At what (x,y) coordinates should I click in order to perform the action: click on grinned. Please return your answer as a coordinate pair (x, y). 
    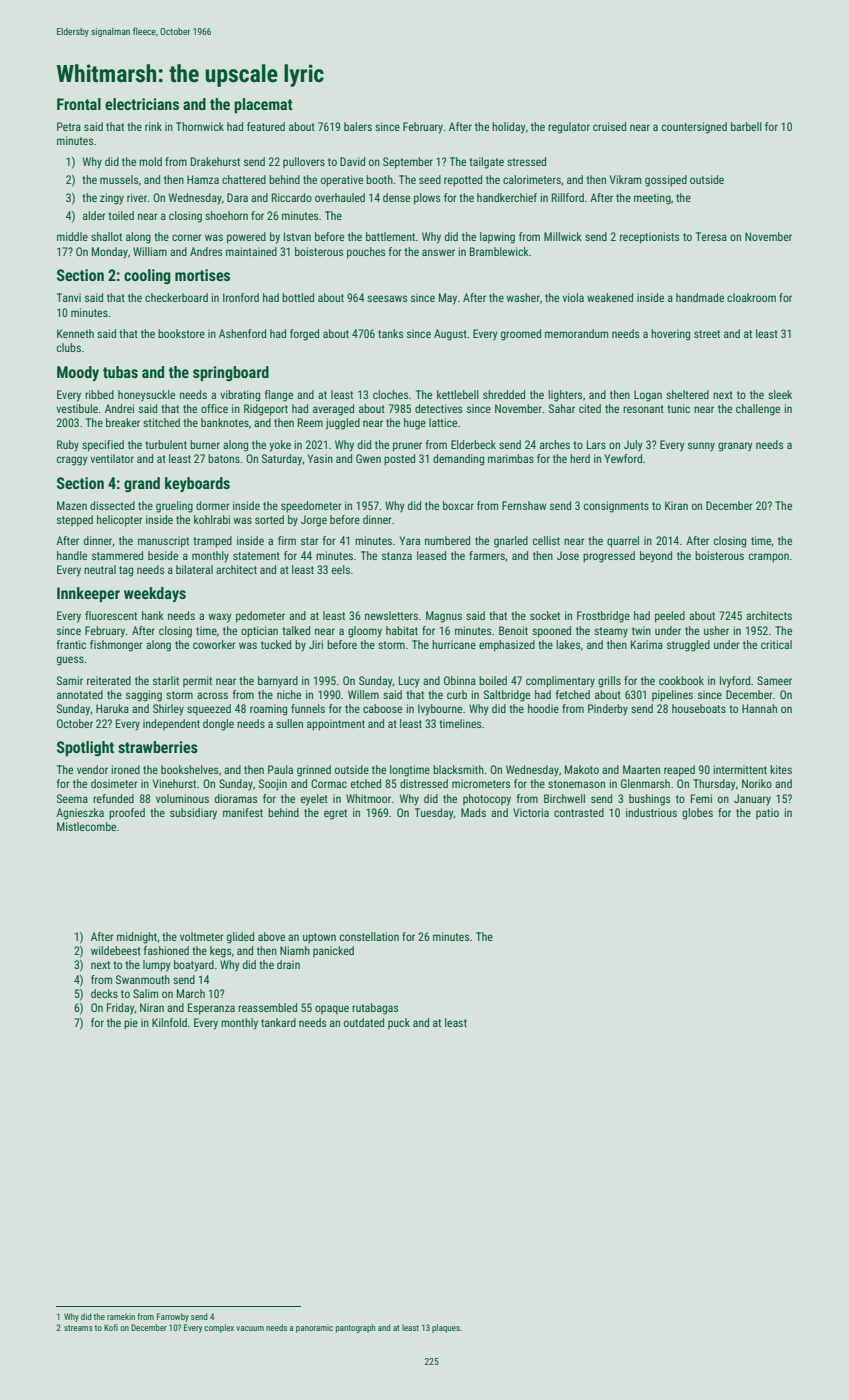
    Looking at the image, I should click on (314, 771).
